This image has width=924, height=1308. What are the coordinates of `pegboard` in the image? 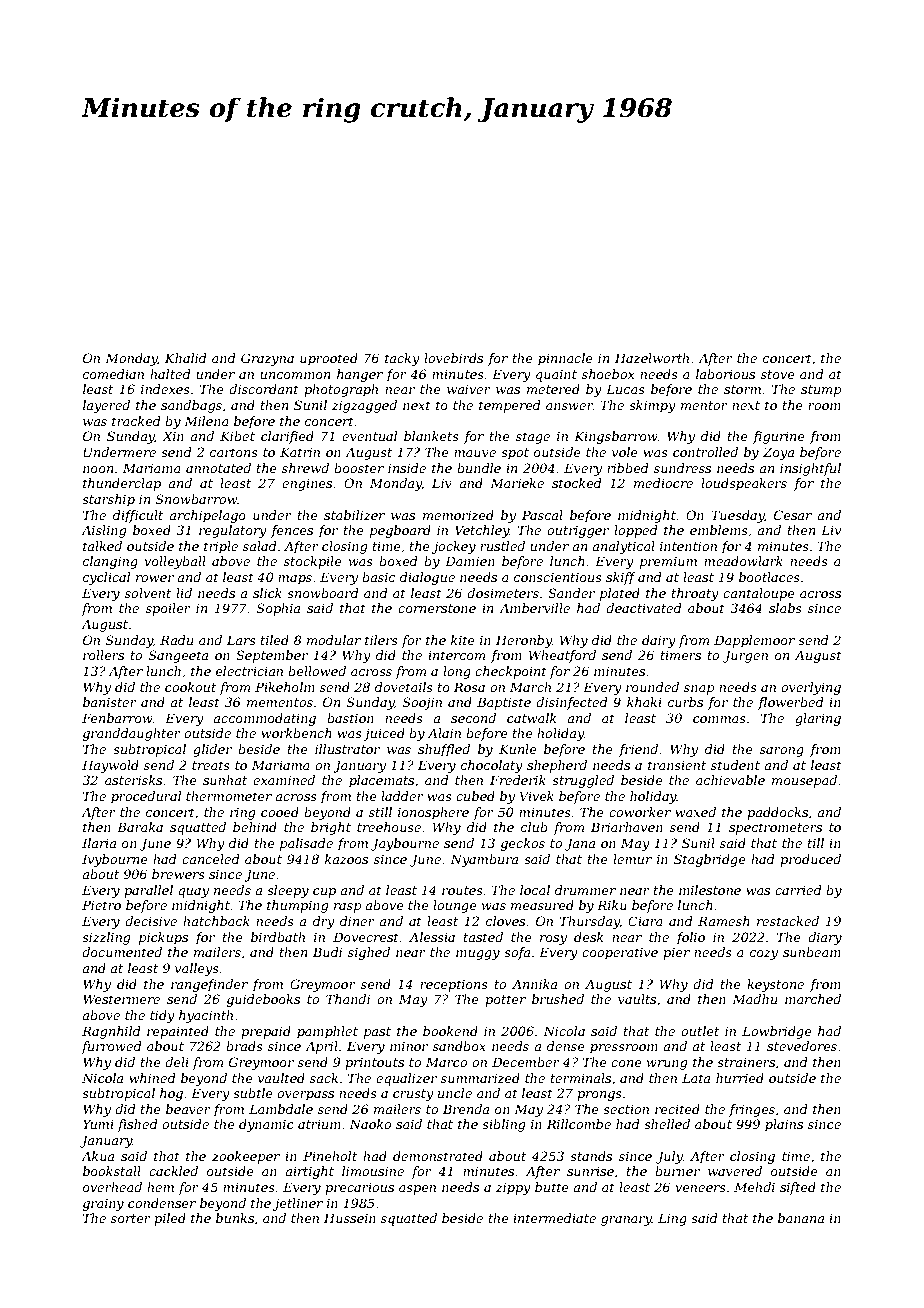 It's located at (400, 531).
